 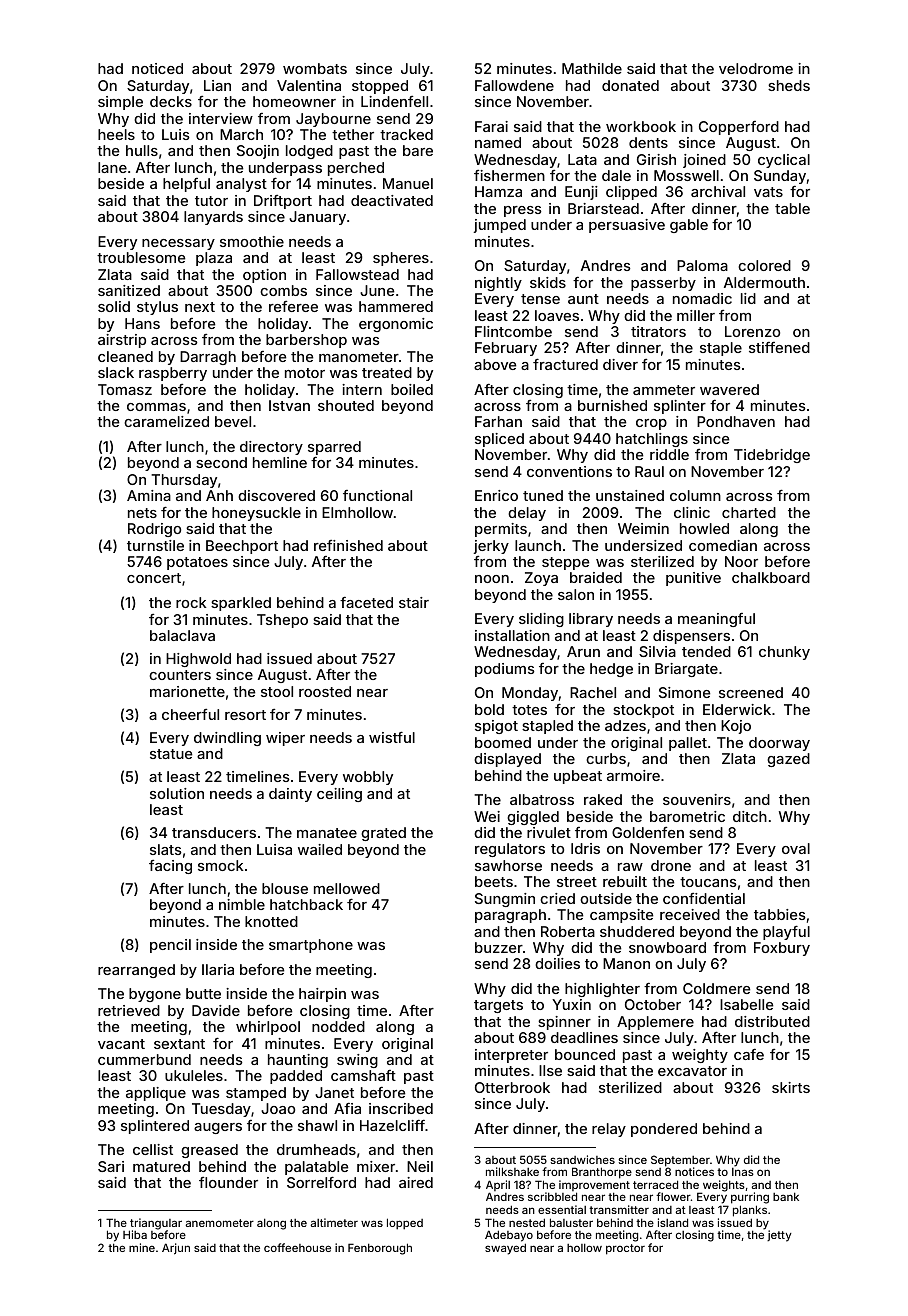 What do you see at coordinates (315, 68) in the screenshot?
I see `wombats` at bounding box center [315, 68].
